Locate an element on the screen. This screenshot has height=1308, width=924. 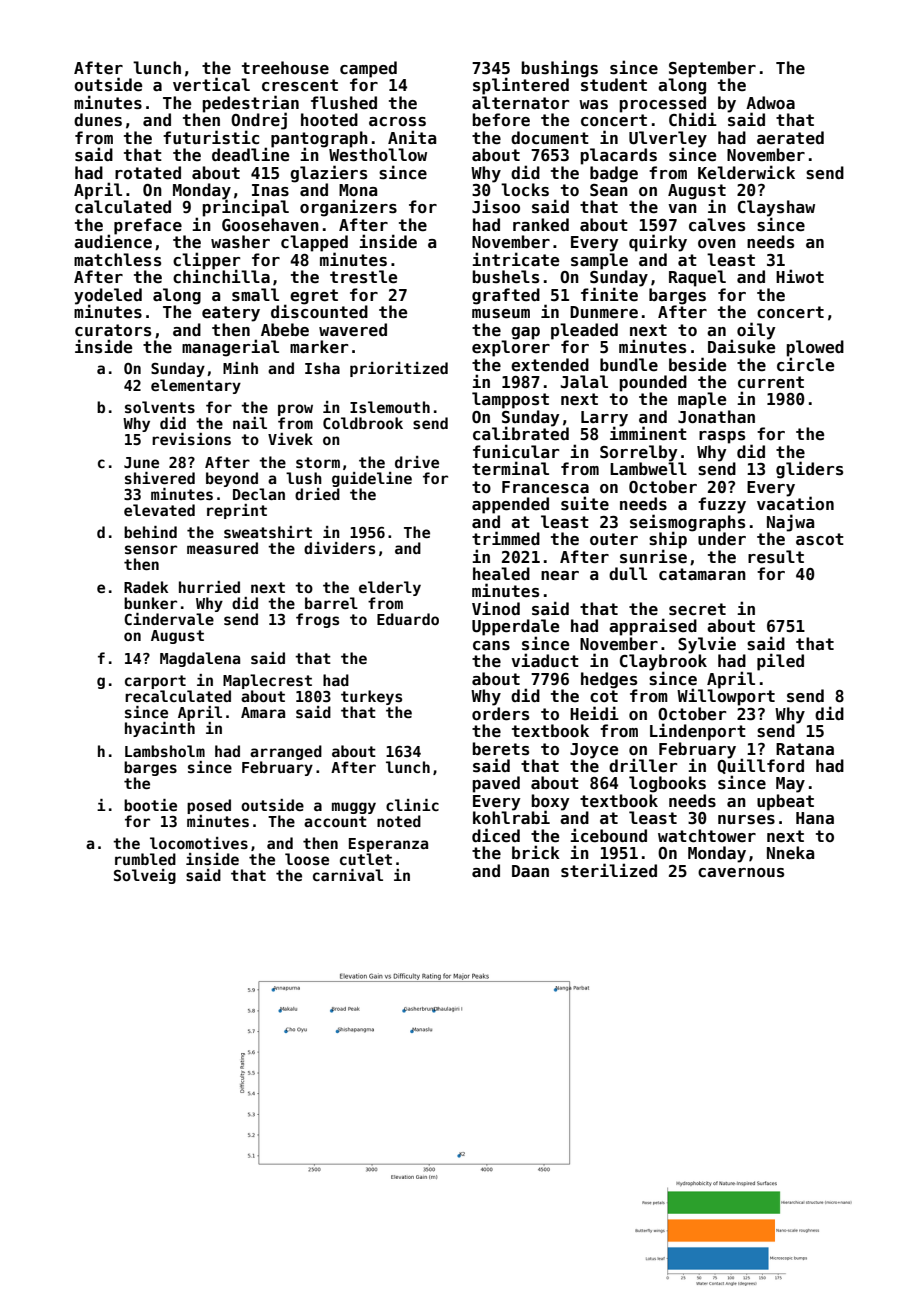
vertical is located at coordinates (211, 84).
